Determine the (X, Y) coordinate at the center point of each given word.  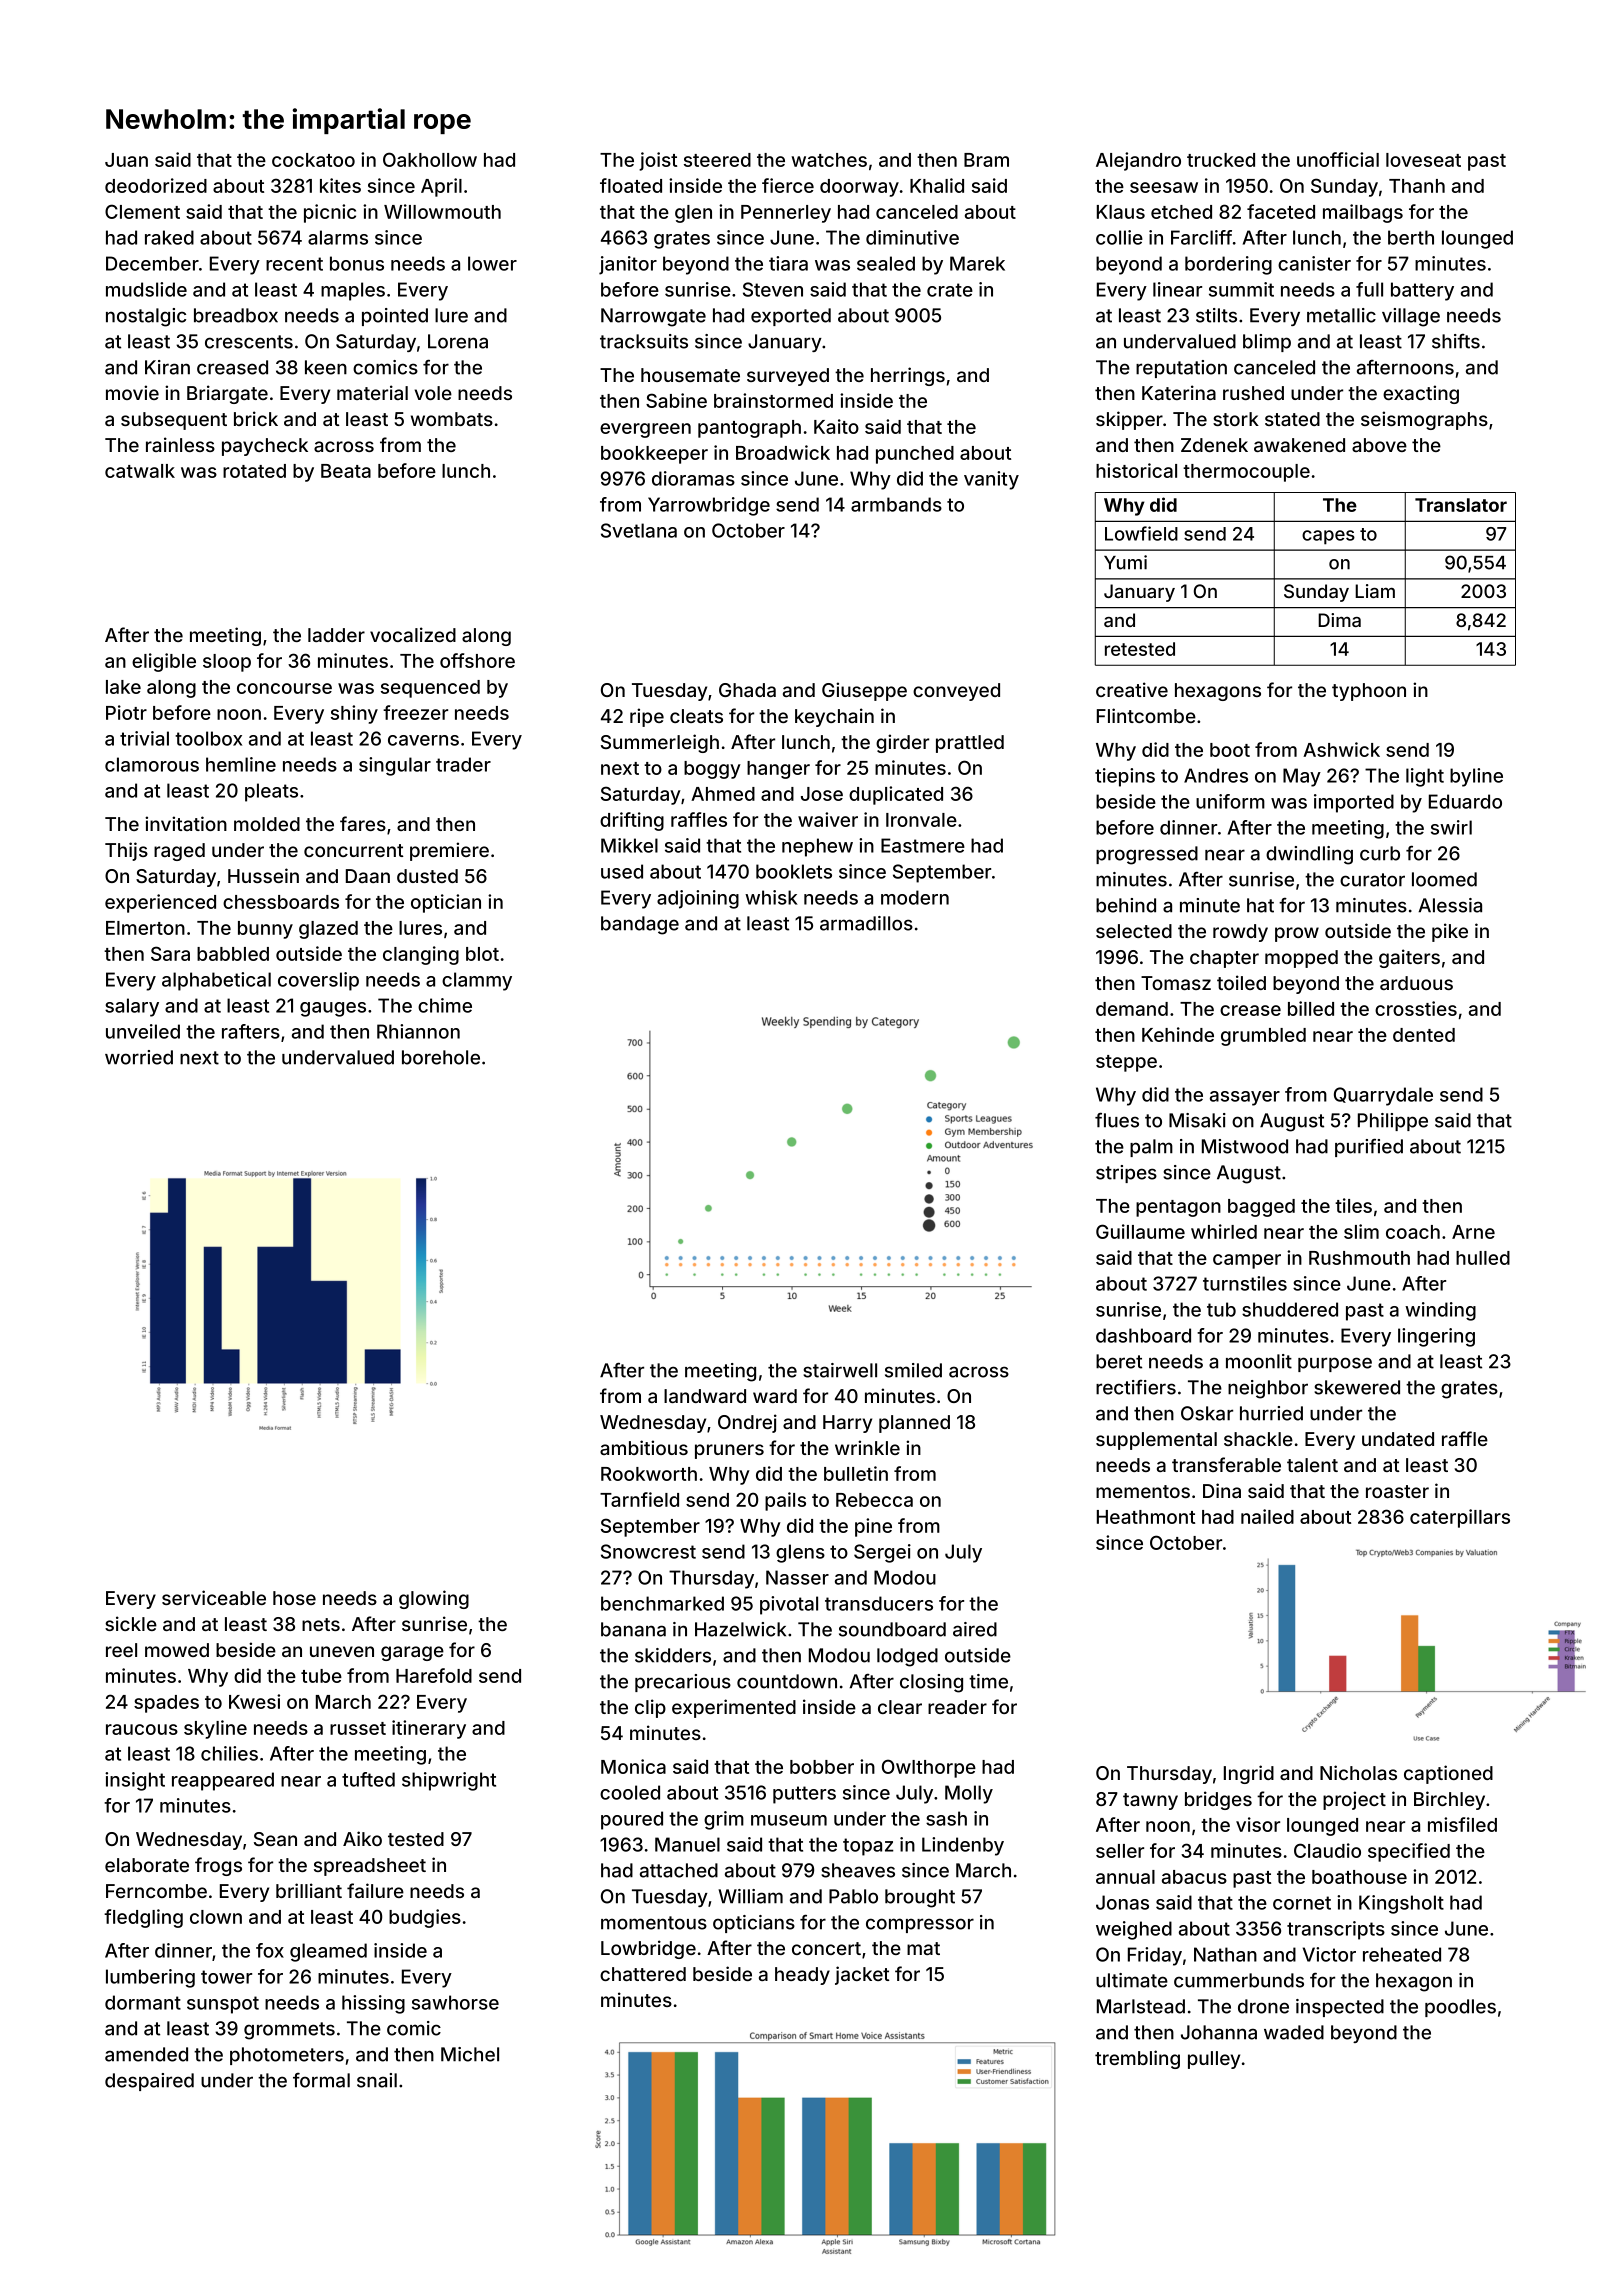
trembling (1137, 2059)
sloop (227, 663)
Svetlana (639, 530)
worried (139, 1057)
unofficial (1338, 159)
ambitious (644, 1447)
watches (829, 160)
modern (915, 897)
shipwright (449, 1781)
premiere (449, 851)
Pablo (853, 1896)
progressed (1147, 855)
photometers (287, 2056)
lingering (1436, 1337)
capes (1328, 537)
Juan (126, 160)
